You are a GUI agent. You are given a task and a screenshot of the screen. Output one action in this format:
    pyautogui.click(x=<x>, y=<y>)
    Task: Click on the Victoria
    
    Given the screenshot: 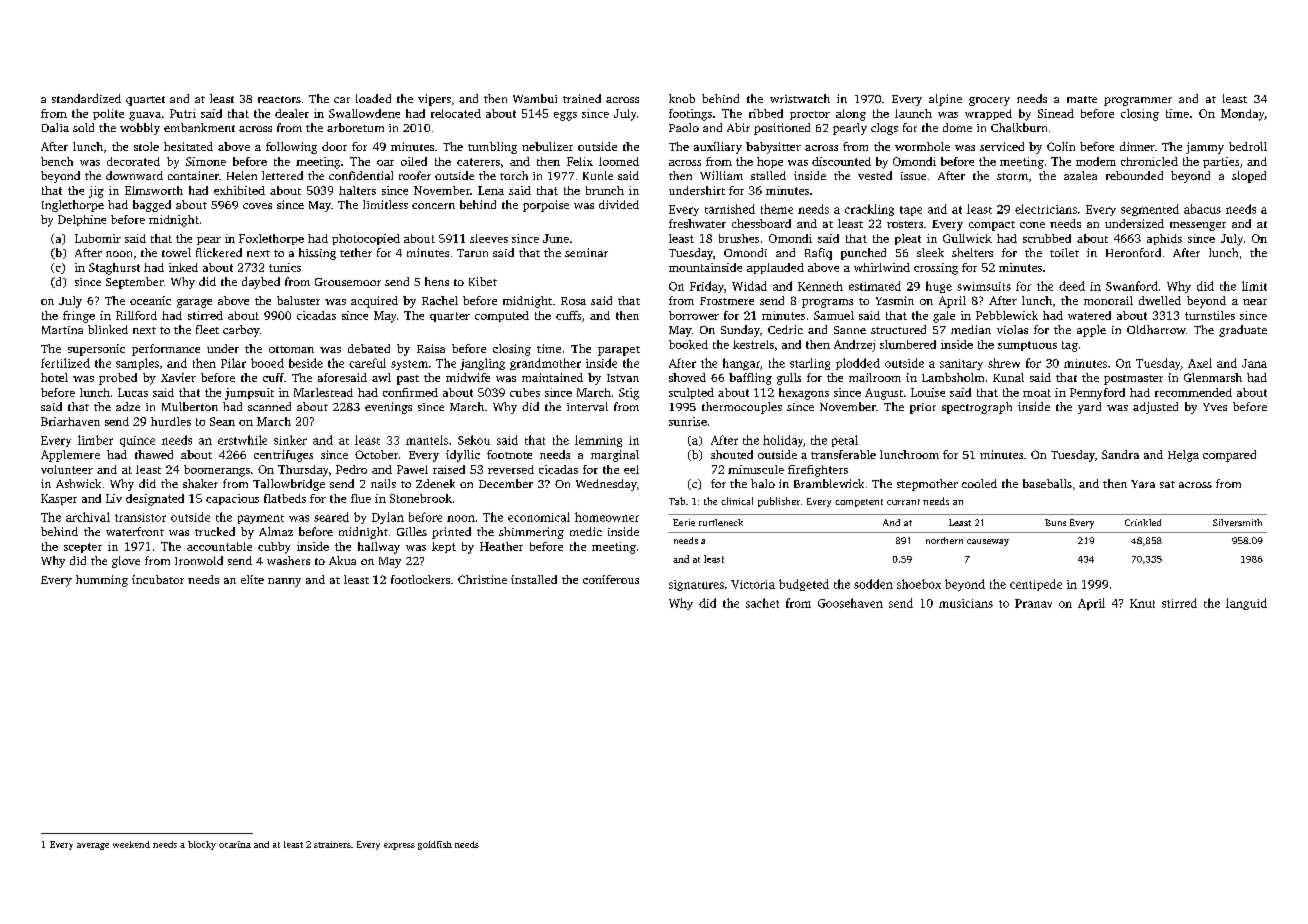 What is the action you would take?
    pyautogui.click(x=753, y=584)
